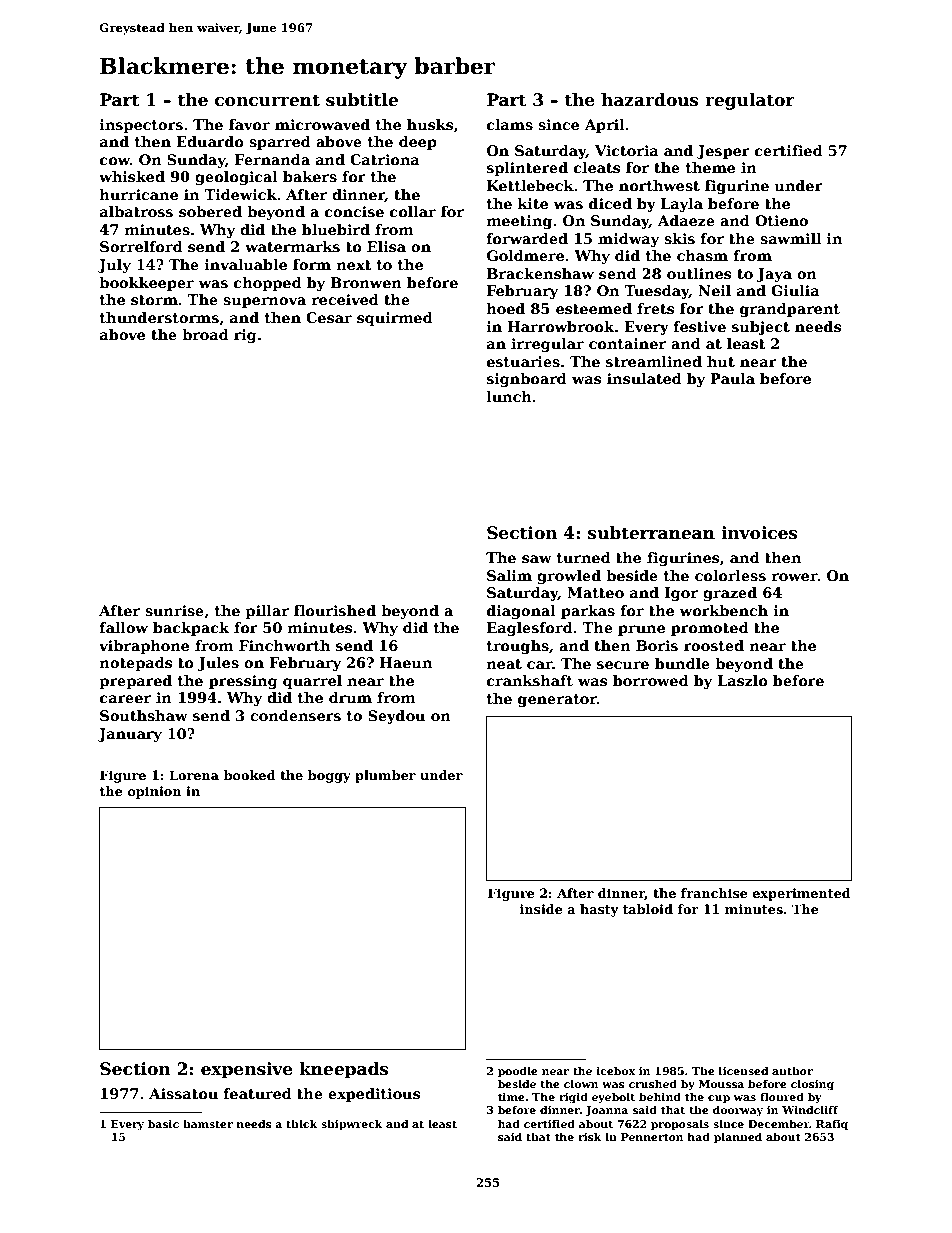 This document has width=952, height=1233. I want to click on concurrent, so click(267, 100).
